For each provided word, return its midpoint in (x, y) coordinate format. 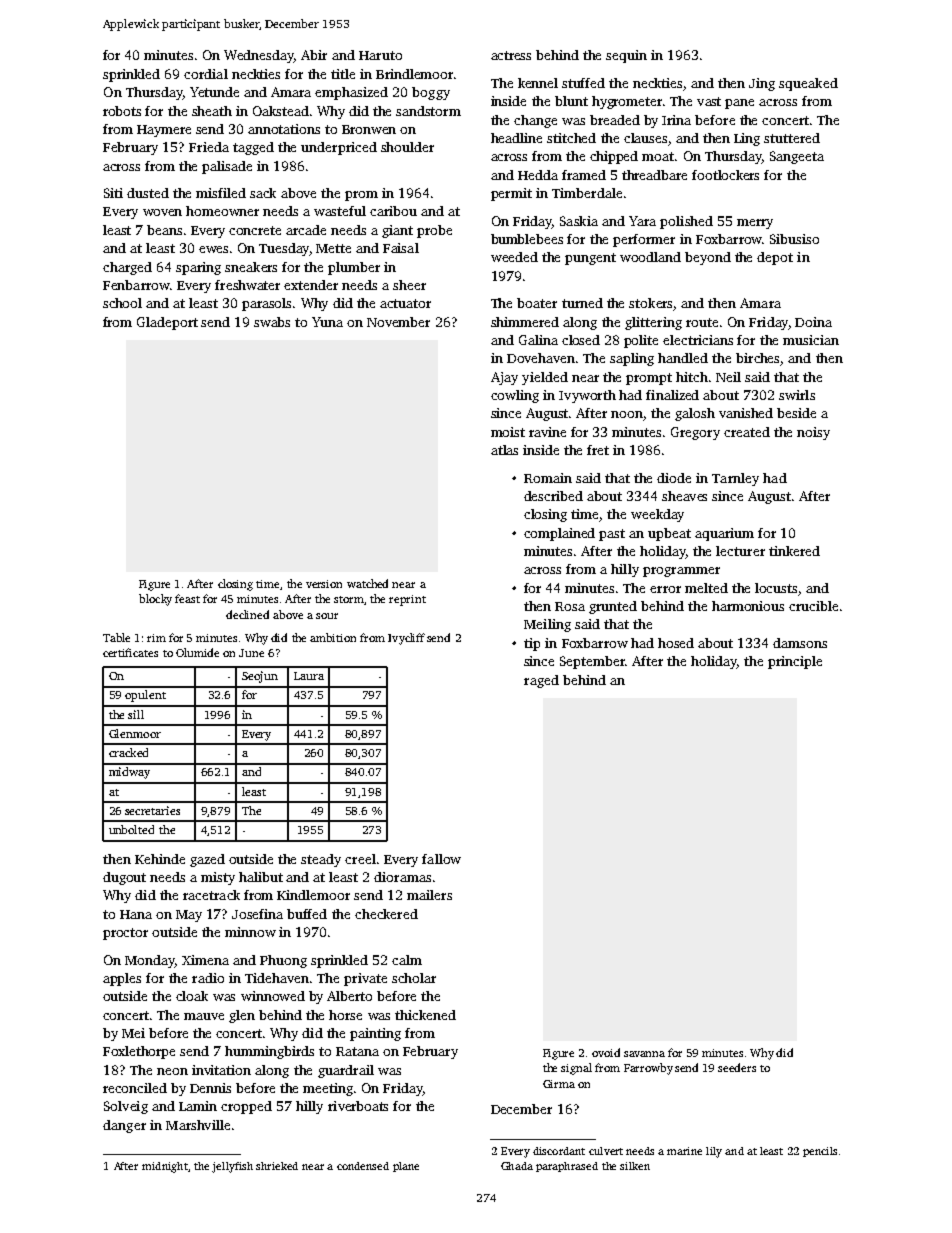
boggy (431, 93)
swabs (272, 322)
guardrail (346, 1071)
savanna (644, 1054)
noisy (813, 433)
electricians (698, 340)
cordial (206, 74)
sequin (626, 56)
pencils (820, 1152)
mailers (429, 895)
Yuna (327, 322)
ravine (547, 432)
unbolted (131, 829)
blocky (155, 600)
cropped (246, 1107)
